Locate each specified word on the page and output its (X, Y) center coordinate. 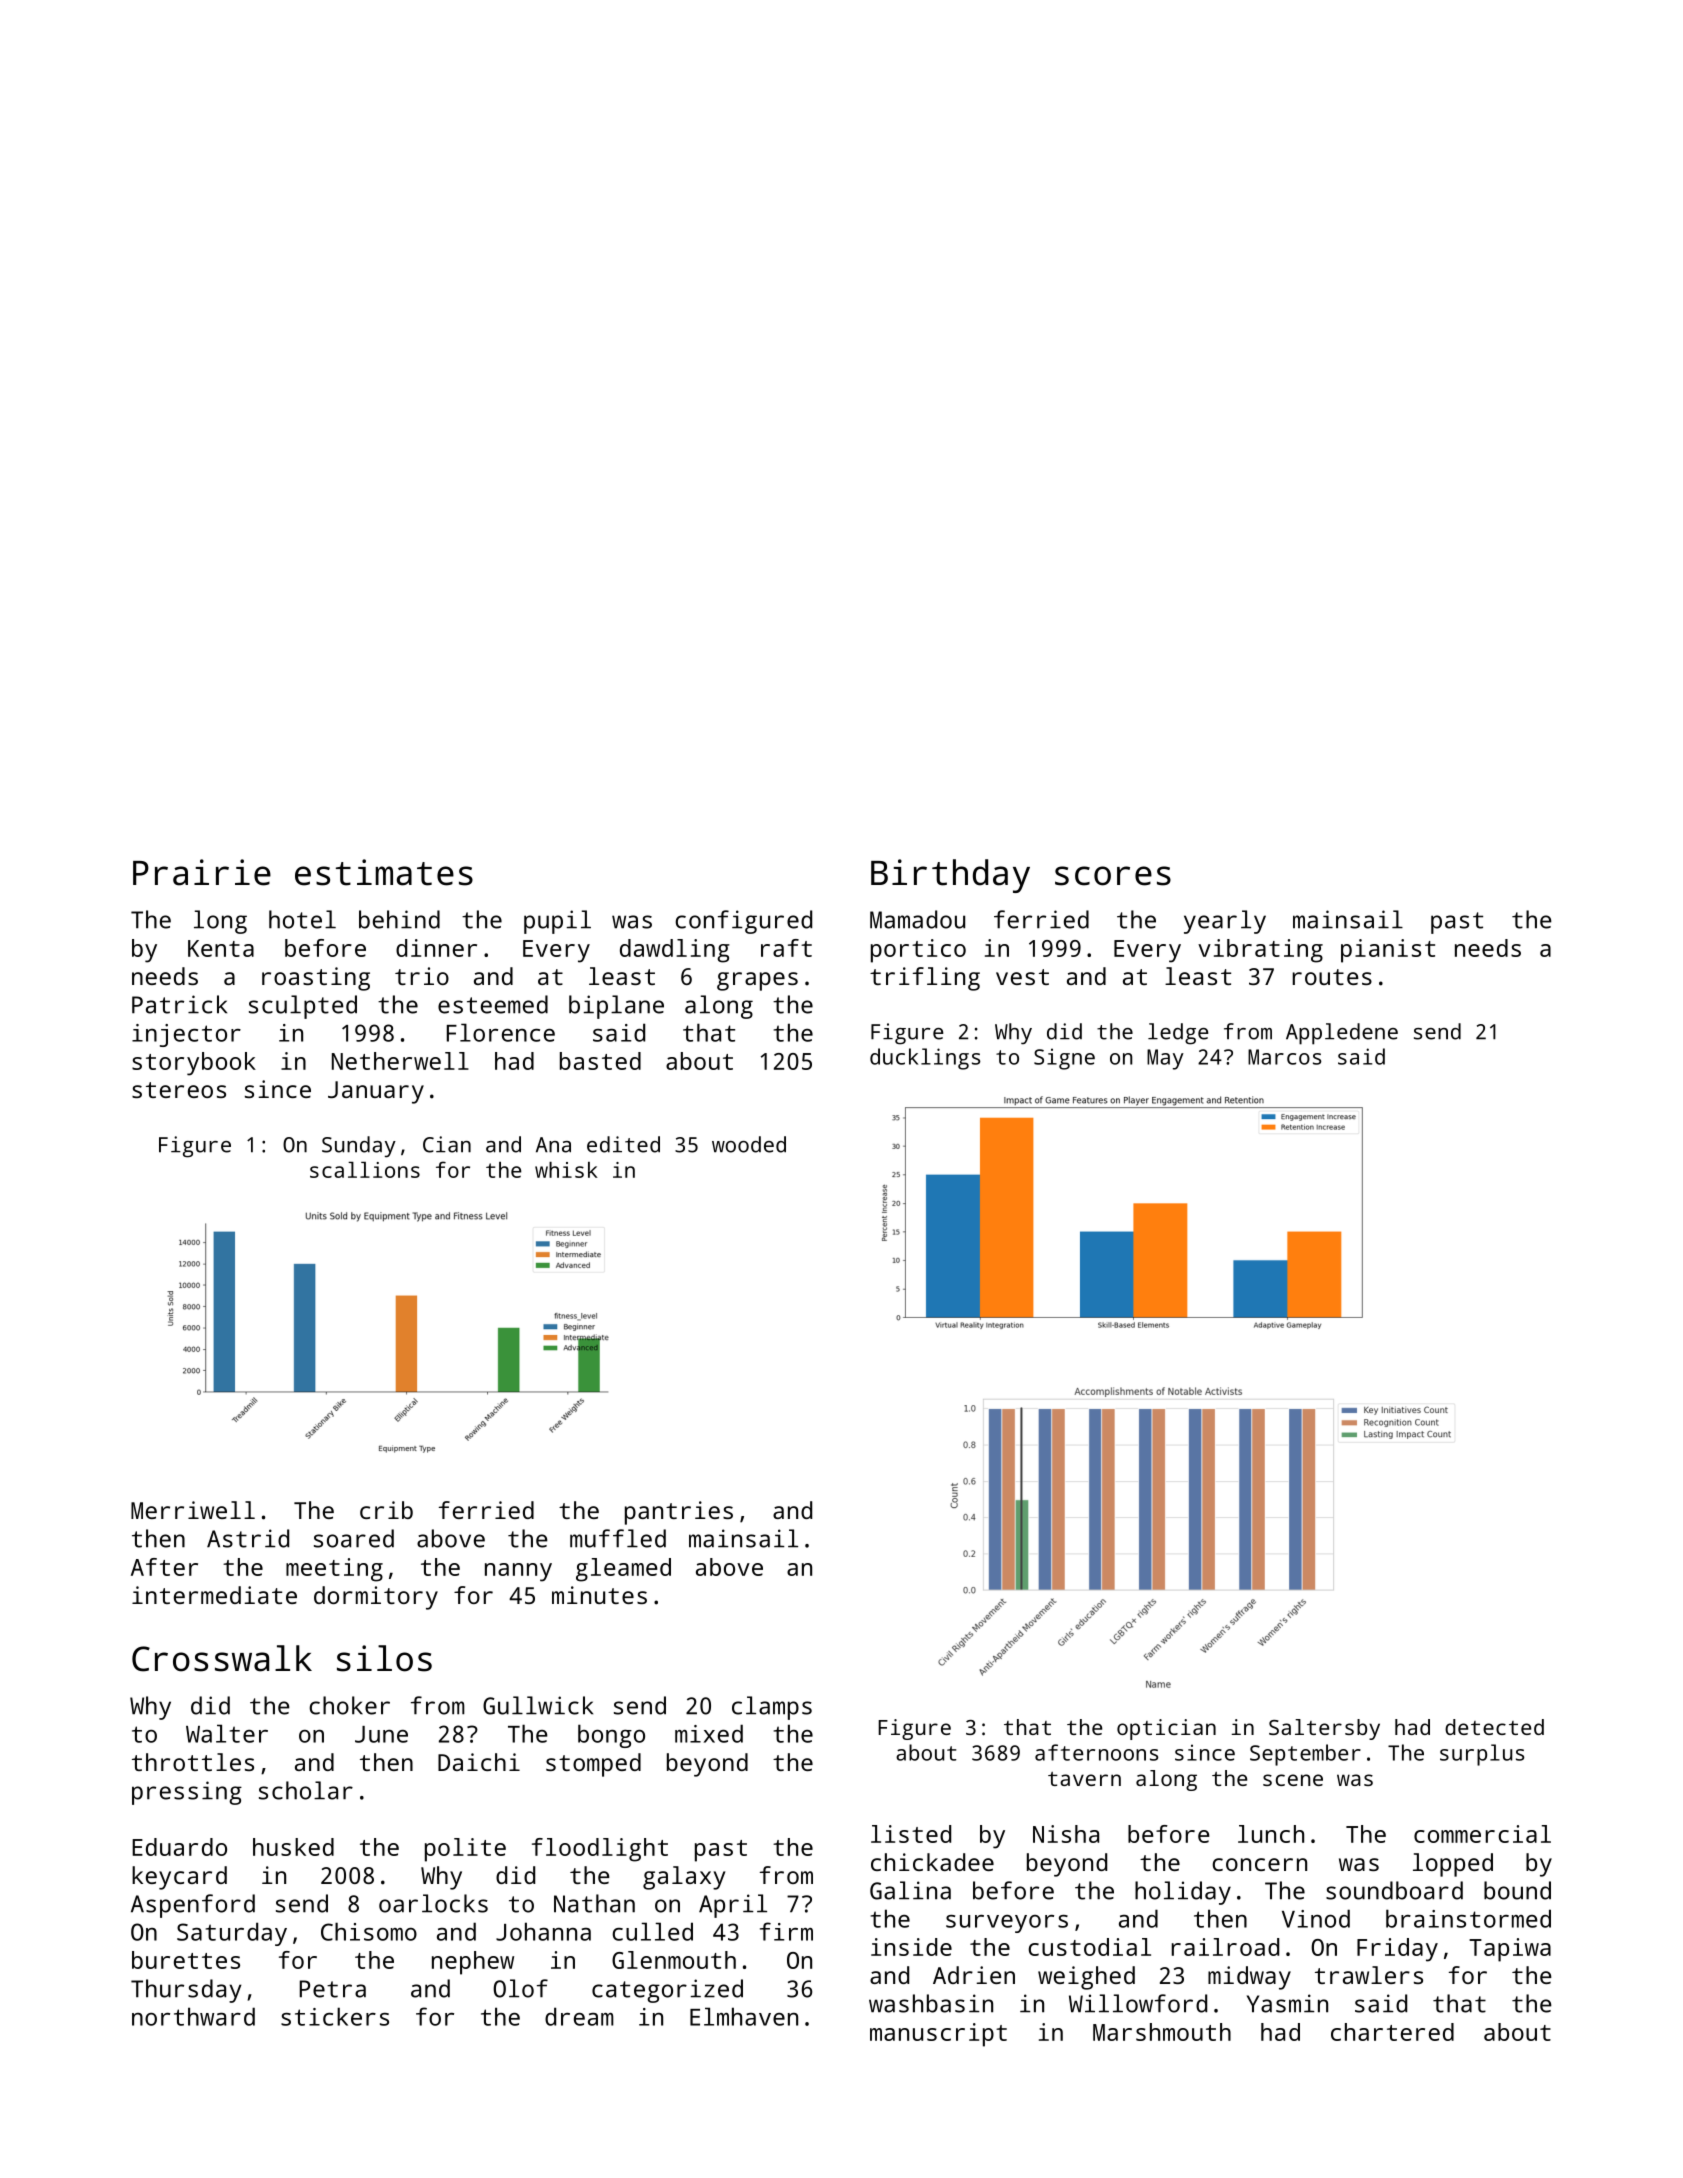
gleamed (623, 1570)
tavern (1084, 1779)
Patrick (179, 1004)
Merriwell (193, 1510)
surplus (1482, 1755)
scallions (365, 1170)
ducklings (925, 1059)
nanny (518, 1572)
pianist (1388, 951)
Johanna (543, 1931)
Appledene (1342, 1034)
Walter (227, 1733)
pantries (679, 1513)
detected (1494, 1727)
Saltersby (1324, 1729)
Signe (1064, 1059)
